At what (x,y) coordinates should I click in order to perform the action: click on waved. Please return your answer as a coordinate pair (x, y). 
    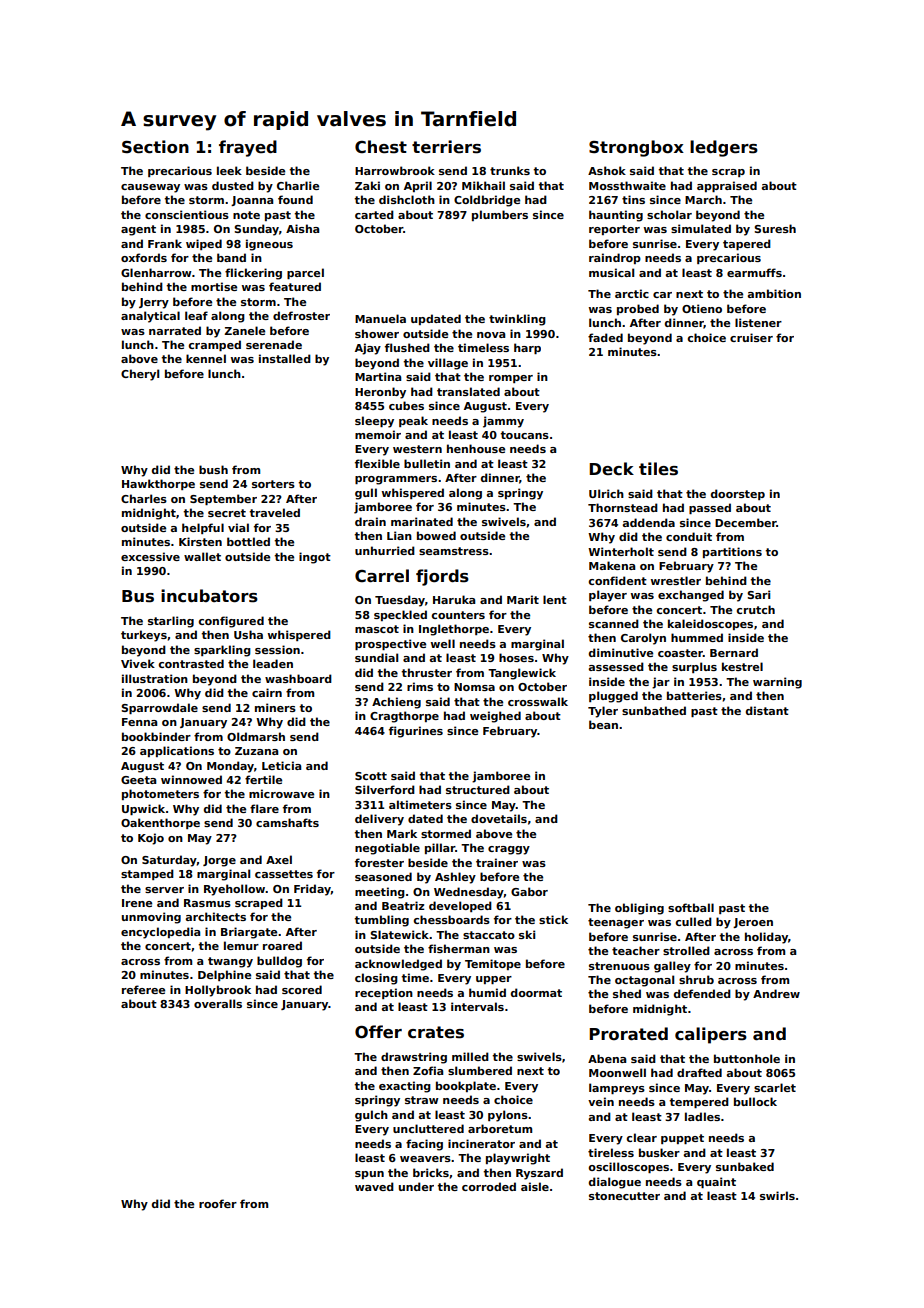
    Looking at the image, I should click on (374, 1186).
